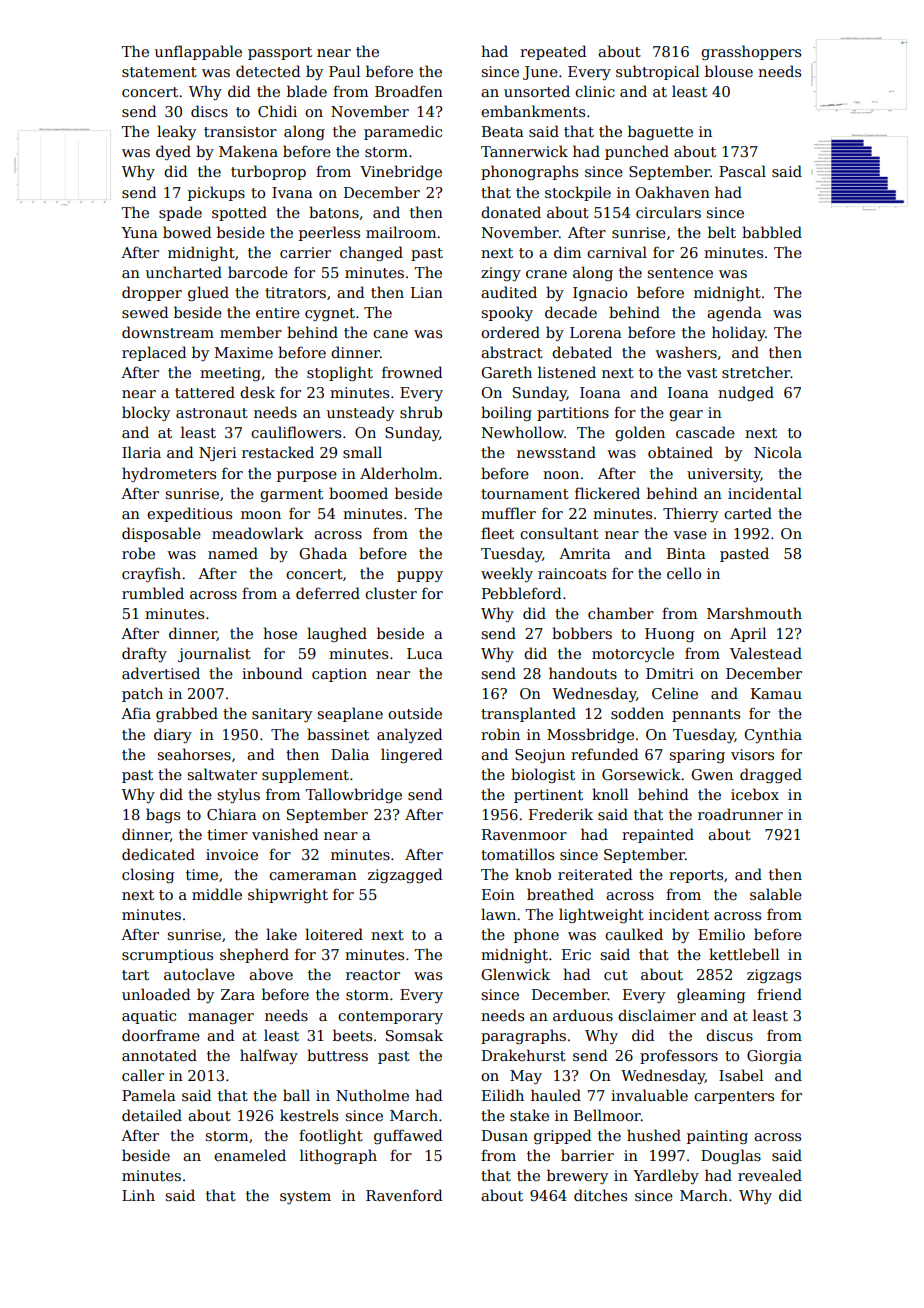 This screenshot has width=924, height=1308. What do you see at coordinates (771, 775) in the screenshot?
I see `dragged` at bounding box center [771, 775].
